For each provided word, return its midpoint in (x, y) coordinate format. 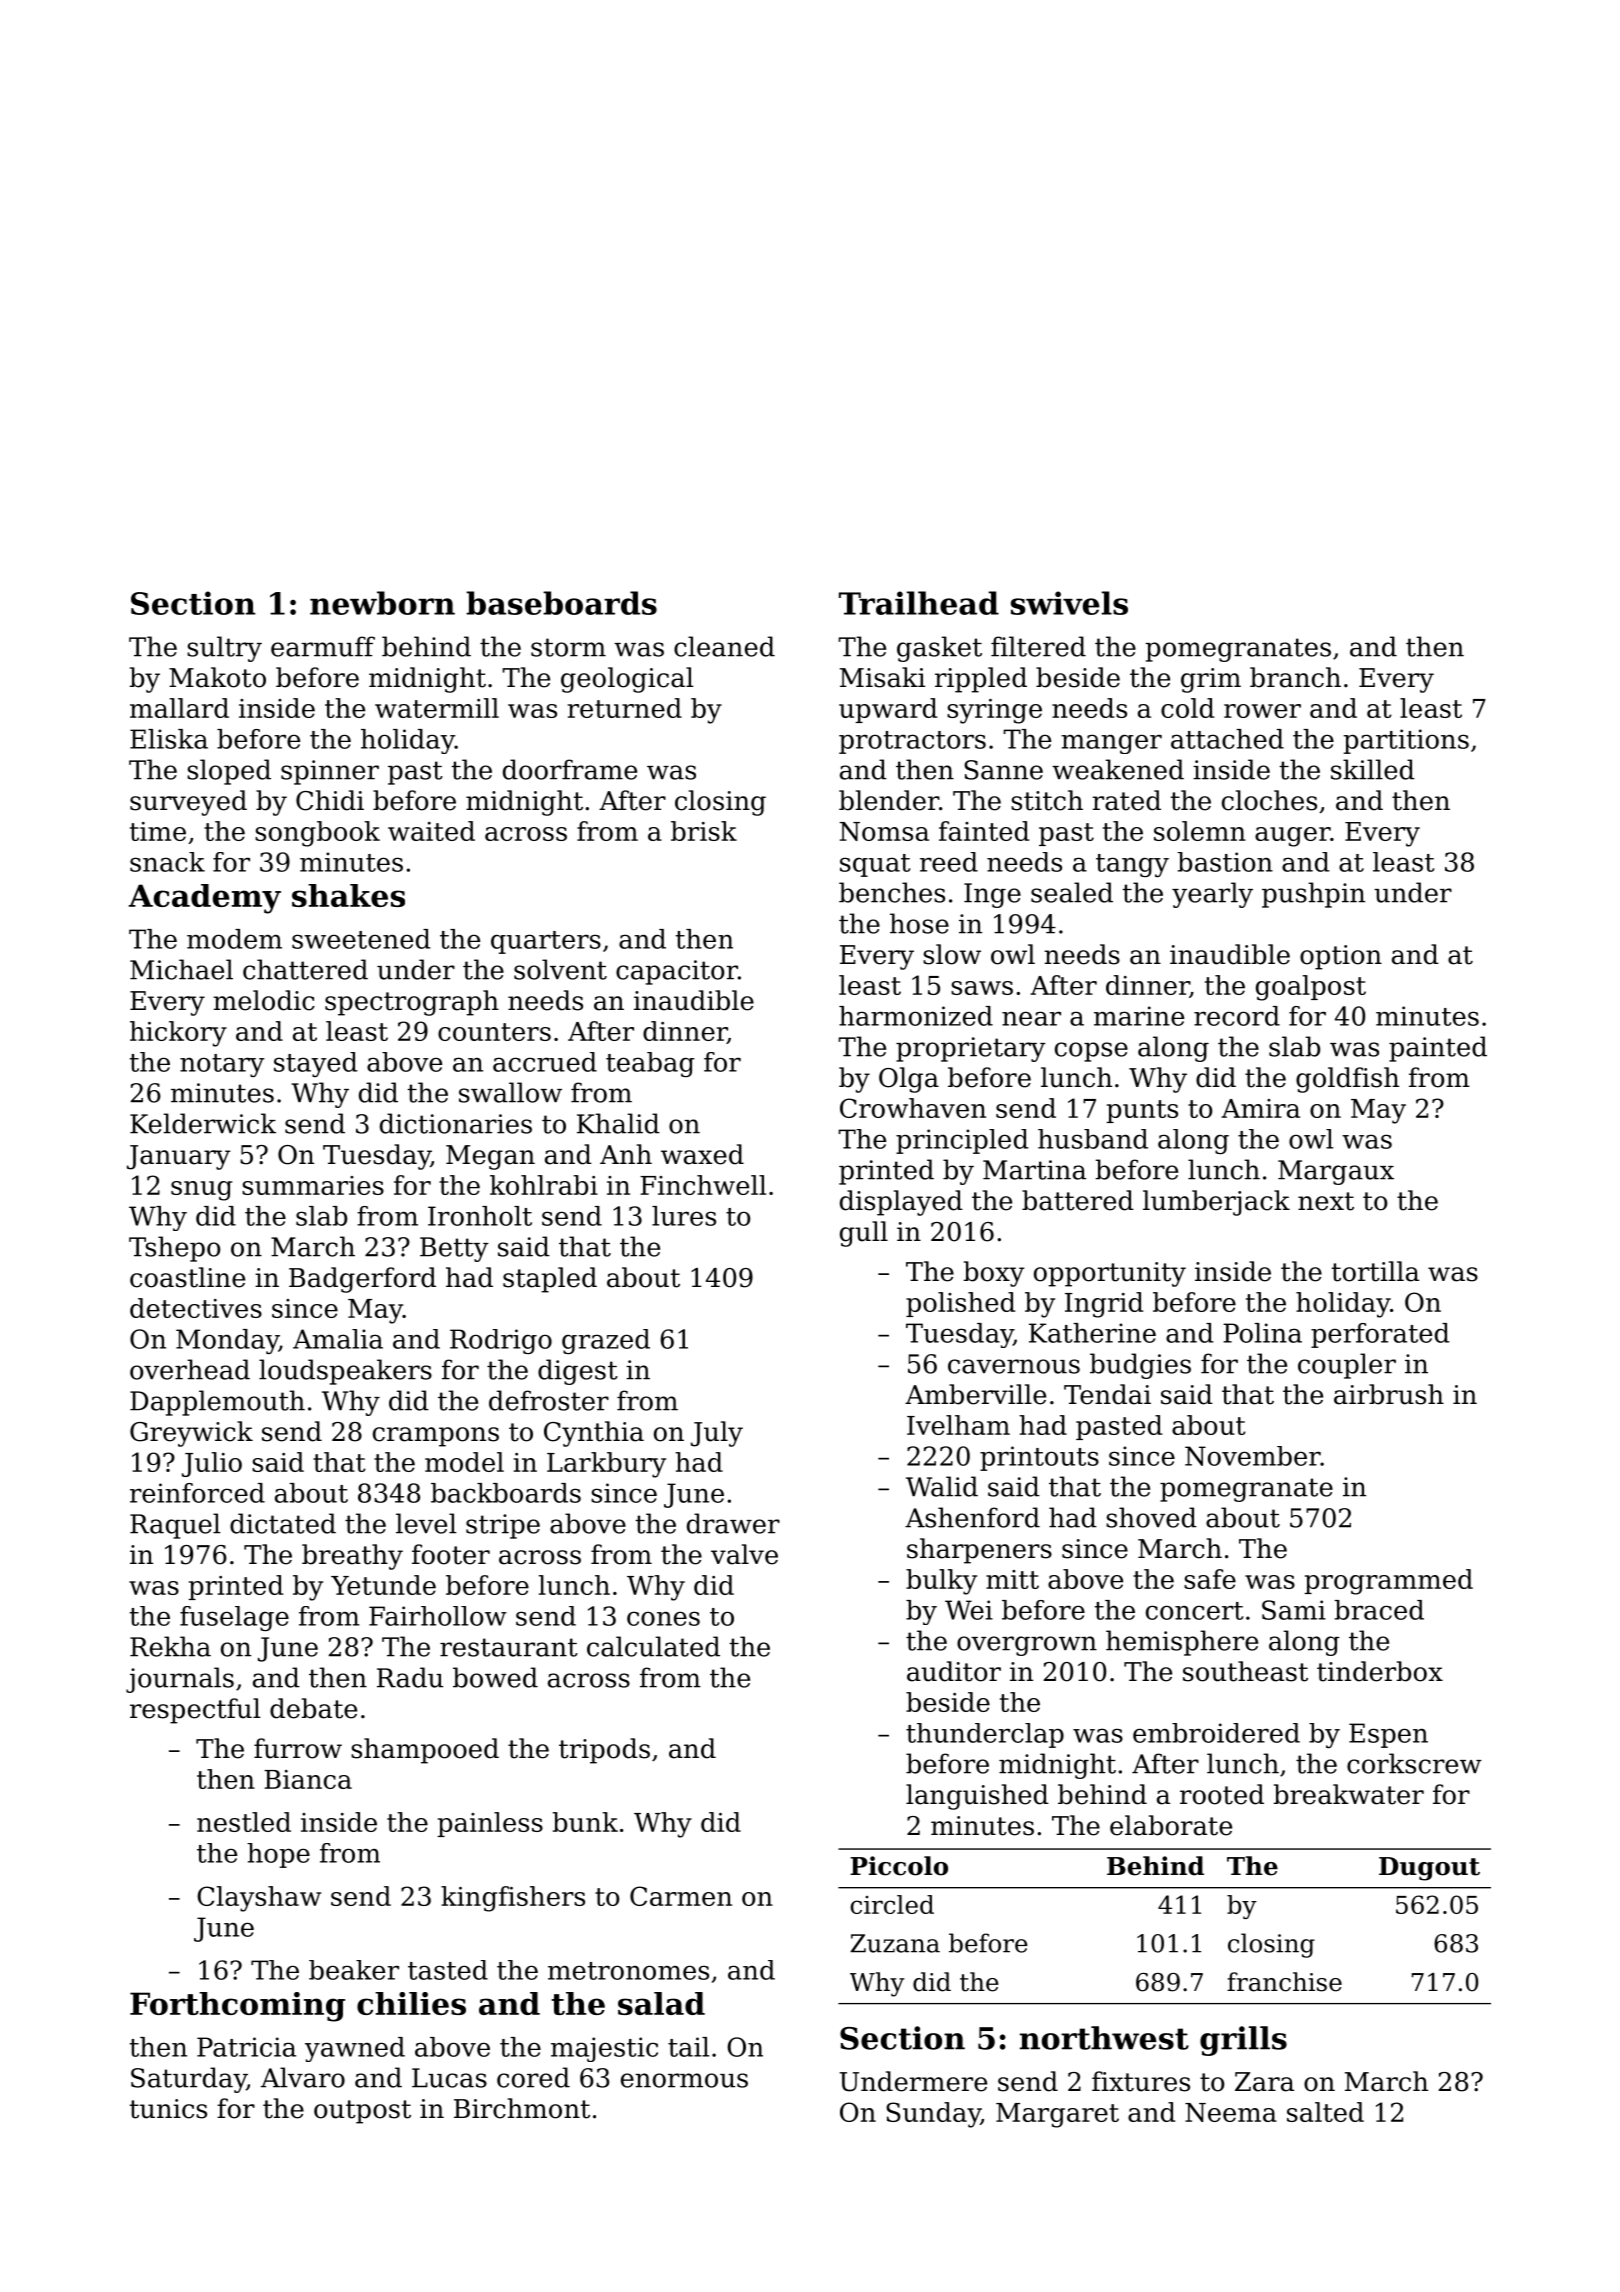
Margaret (1057, 2115)
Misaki (882, 677)
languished (977, 1797)
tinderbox (1380, 1671)
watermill (437, 708)
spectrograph (412, 1003)
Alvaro (303, 2077)
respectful (195, 1711)
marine (1139, 1016)
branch (1295, 677)
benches (892, 892)
